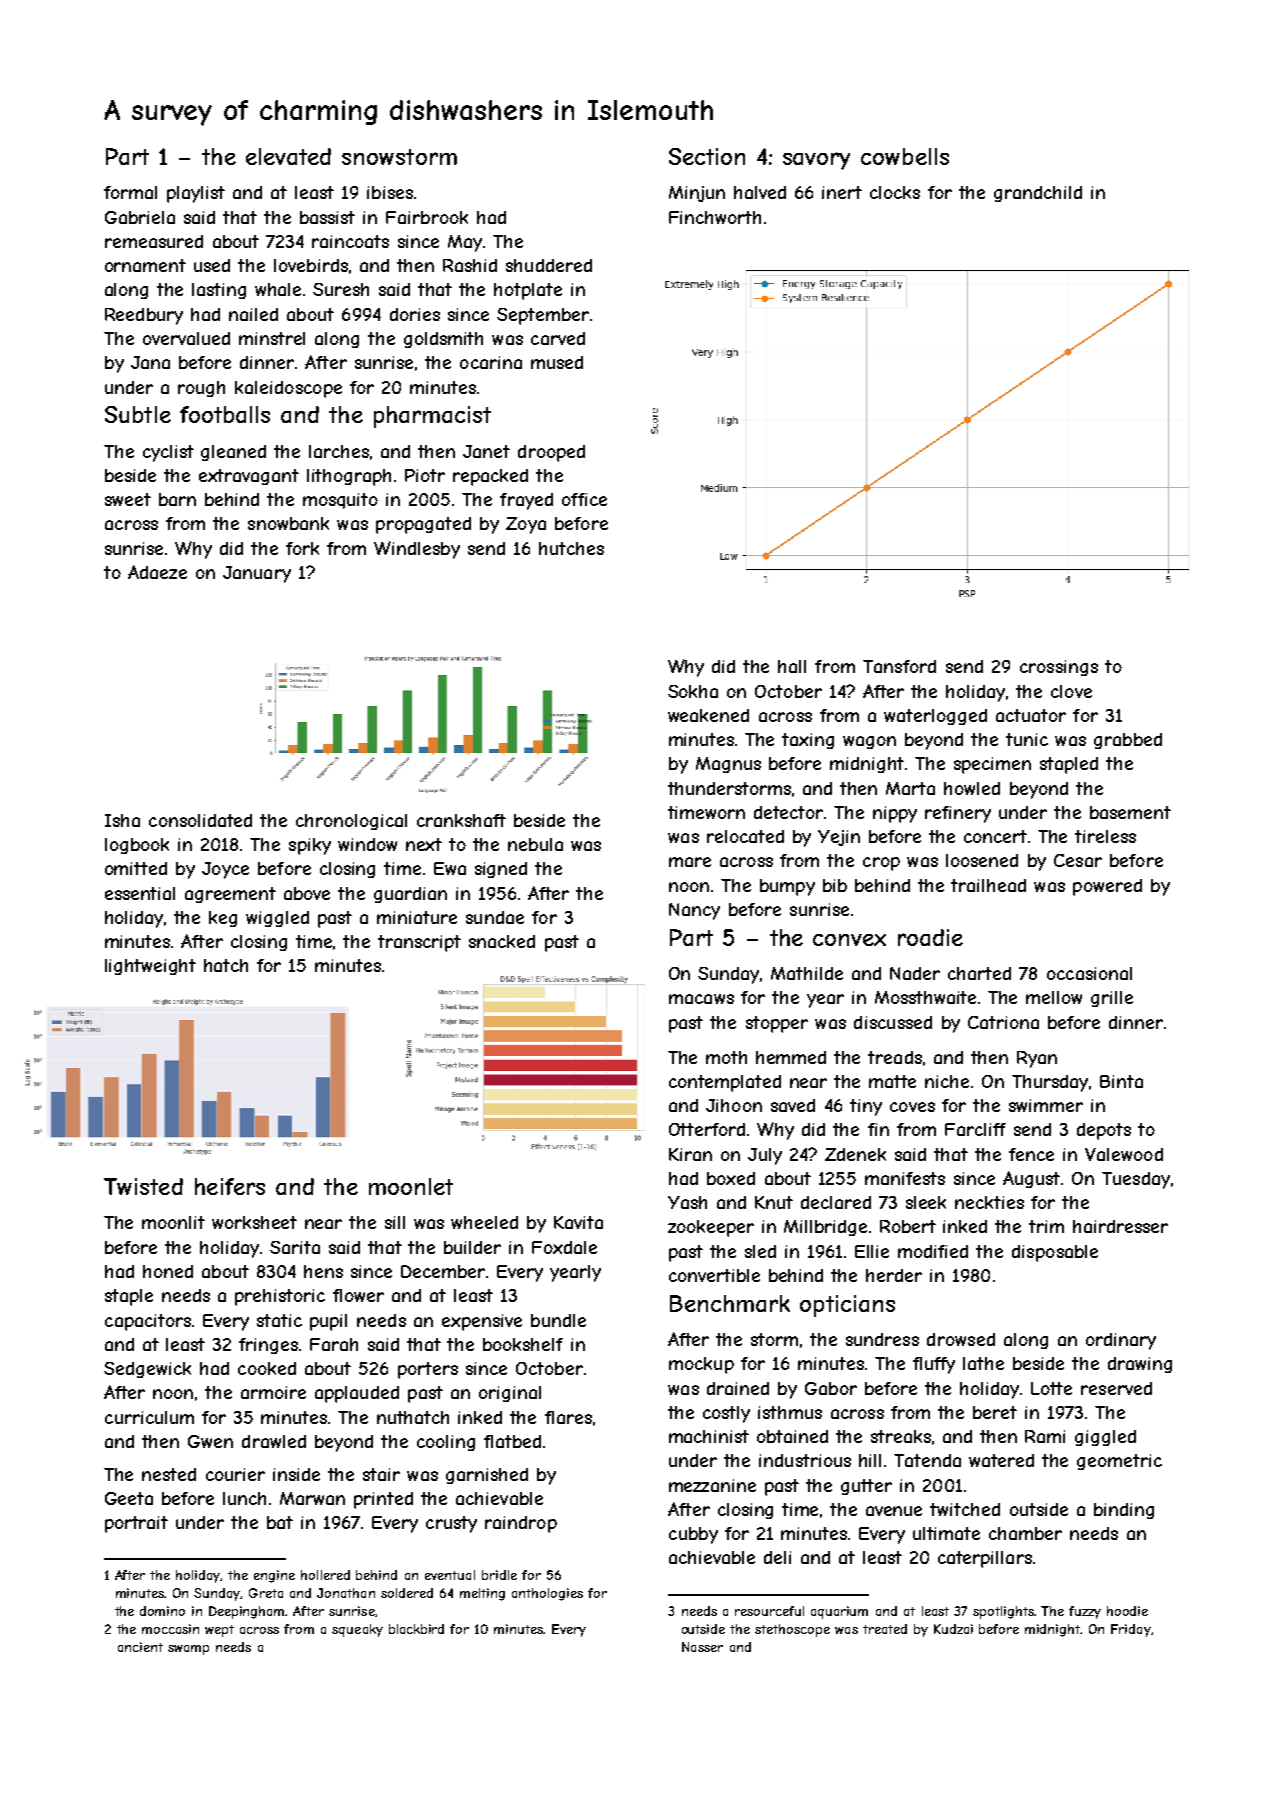 The image size is (1280, 1810). What do you see at coordinates (961, 1339) in the screenshot?
I see `drowsed` at bounding box center [961, 1339].
